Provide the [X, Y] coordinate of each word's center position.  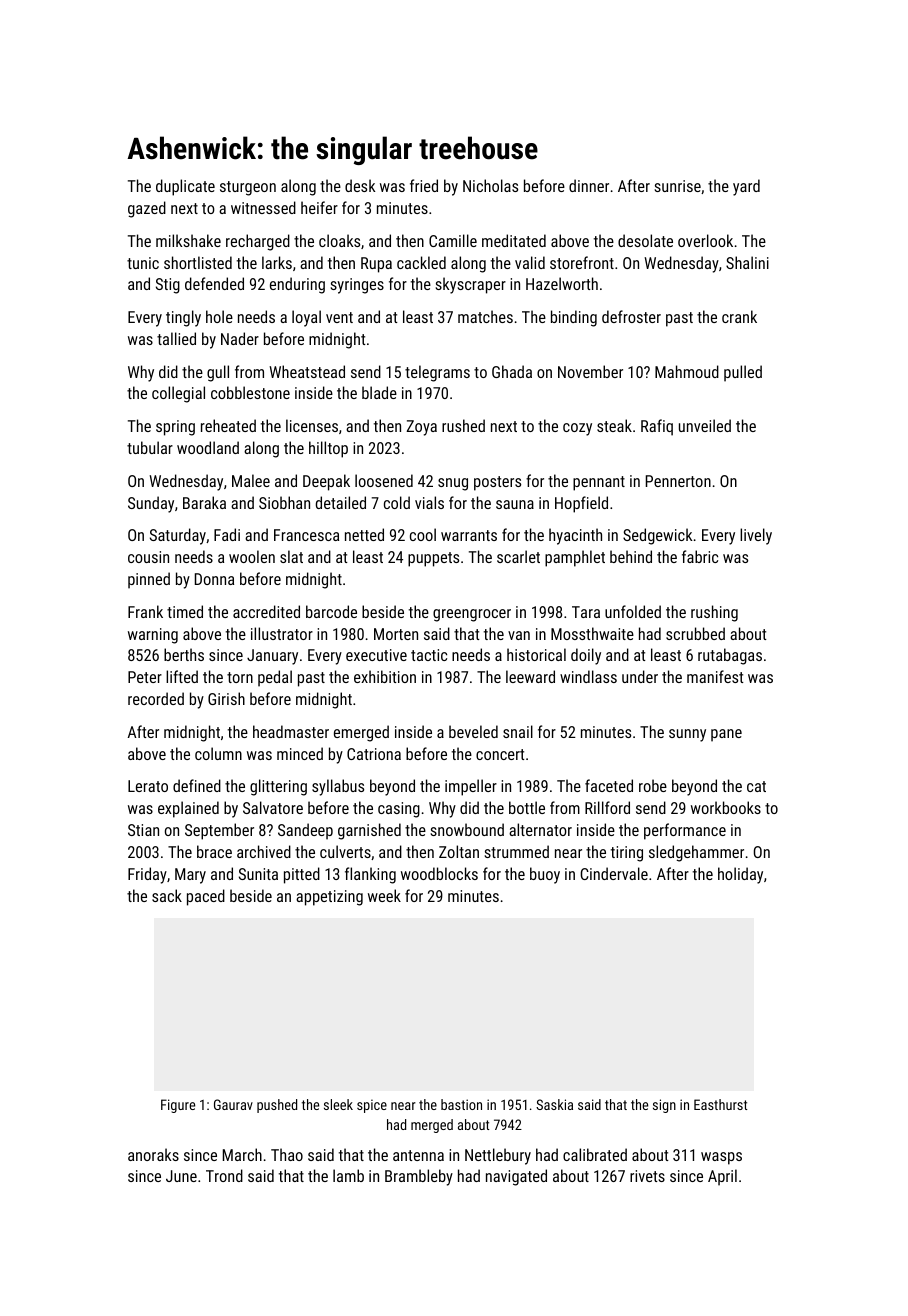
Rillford [607, 807]
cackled [421, 262]
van [519, 635]
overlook [705, 240]
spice [372, 1106]
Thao [287, 1154]
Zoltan [459, 851]
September [219, 831]
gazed [147, 209]
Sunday [151, 504]
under [640, 676]
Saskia [554, 1104]
